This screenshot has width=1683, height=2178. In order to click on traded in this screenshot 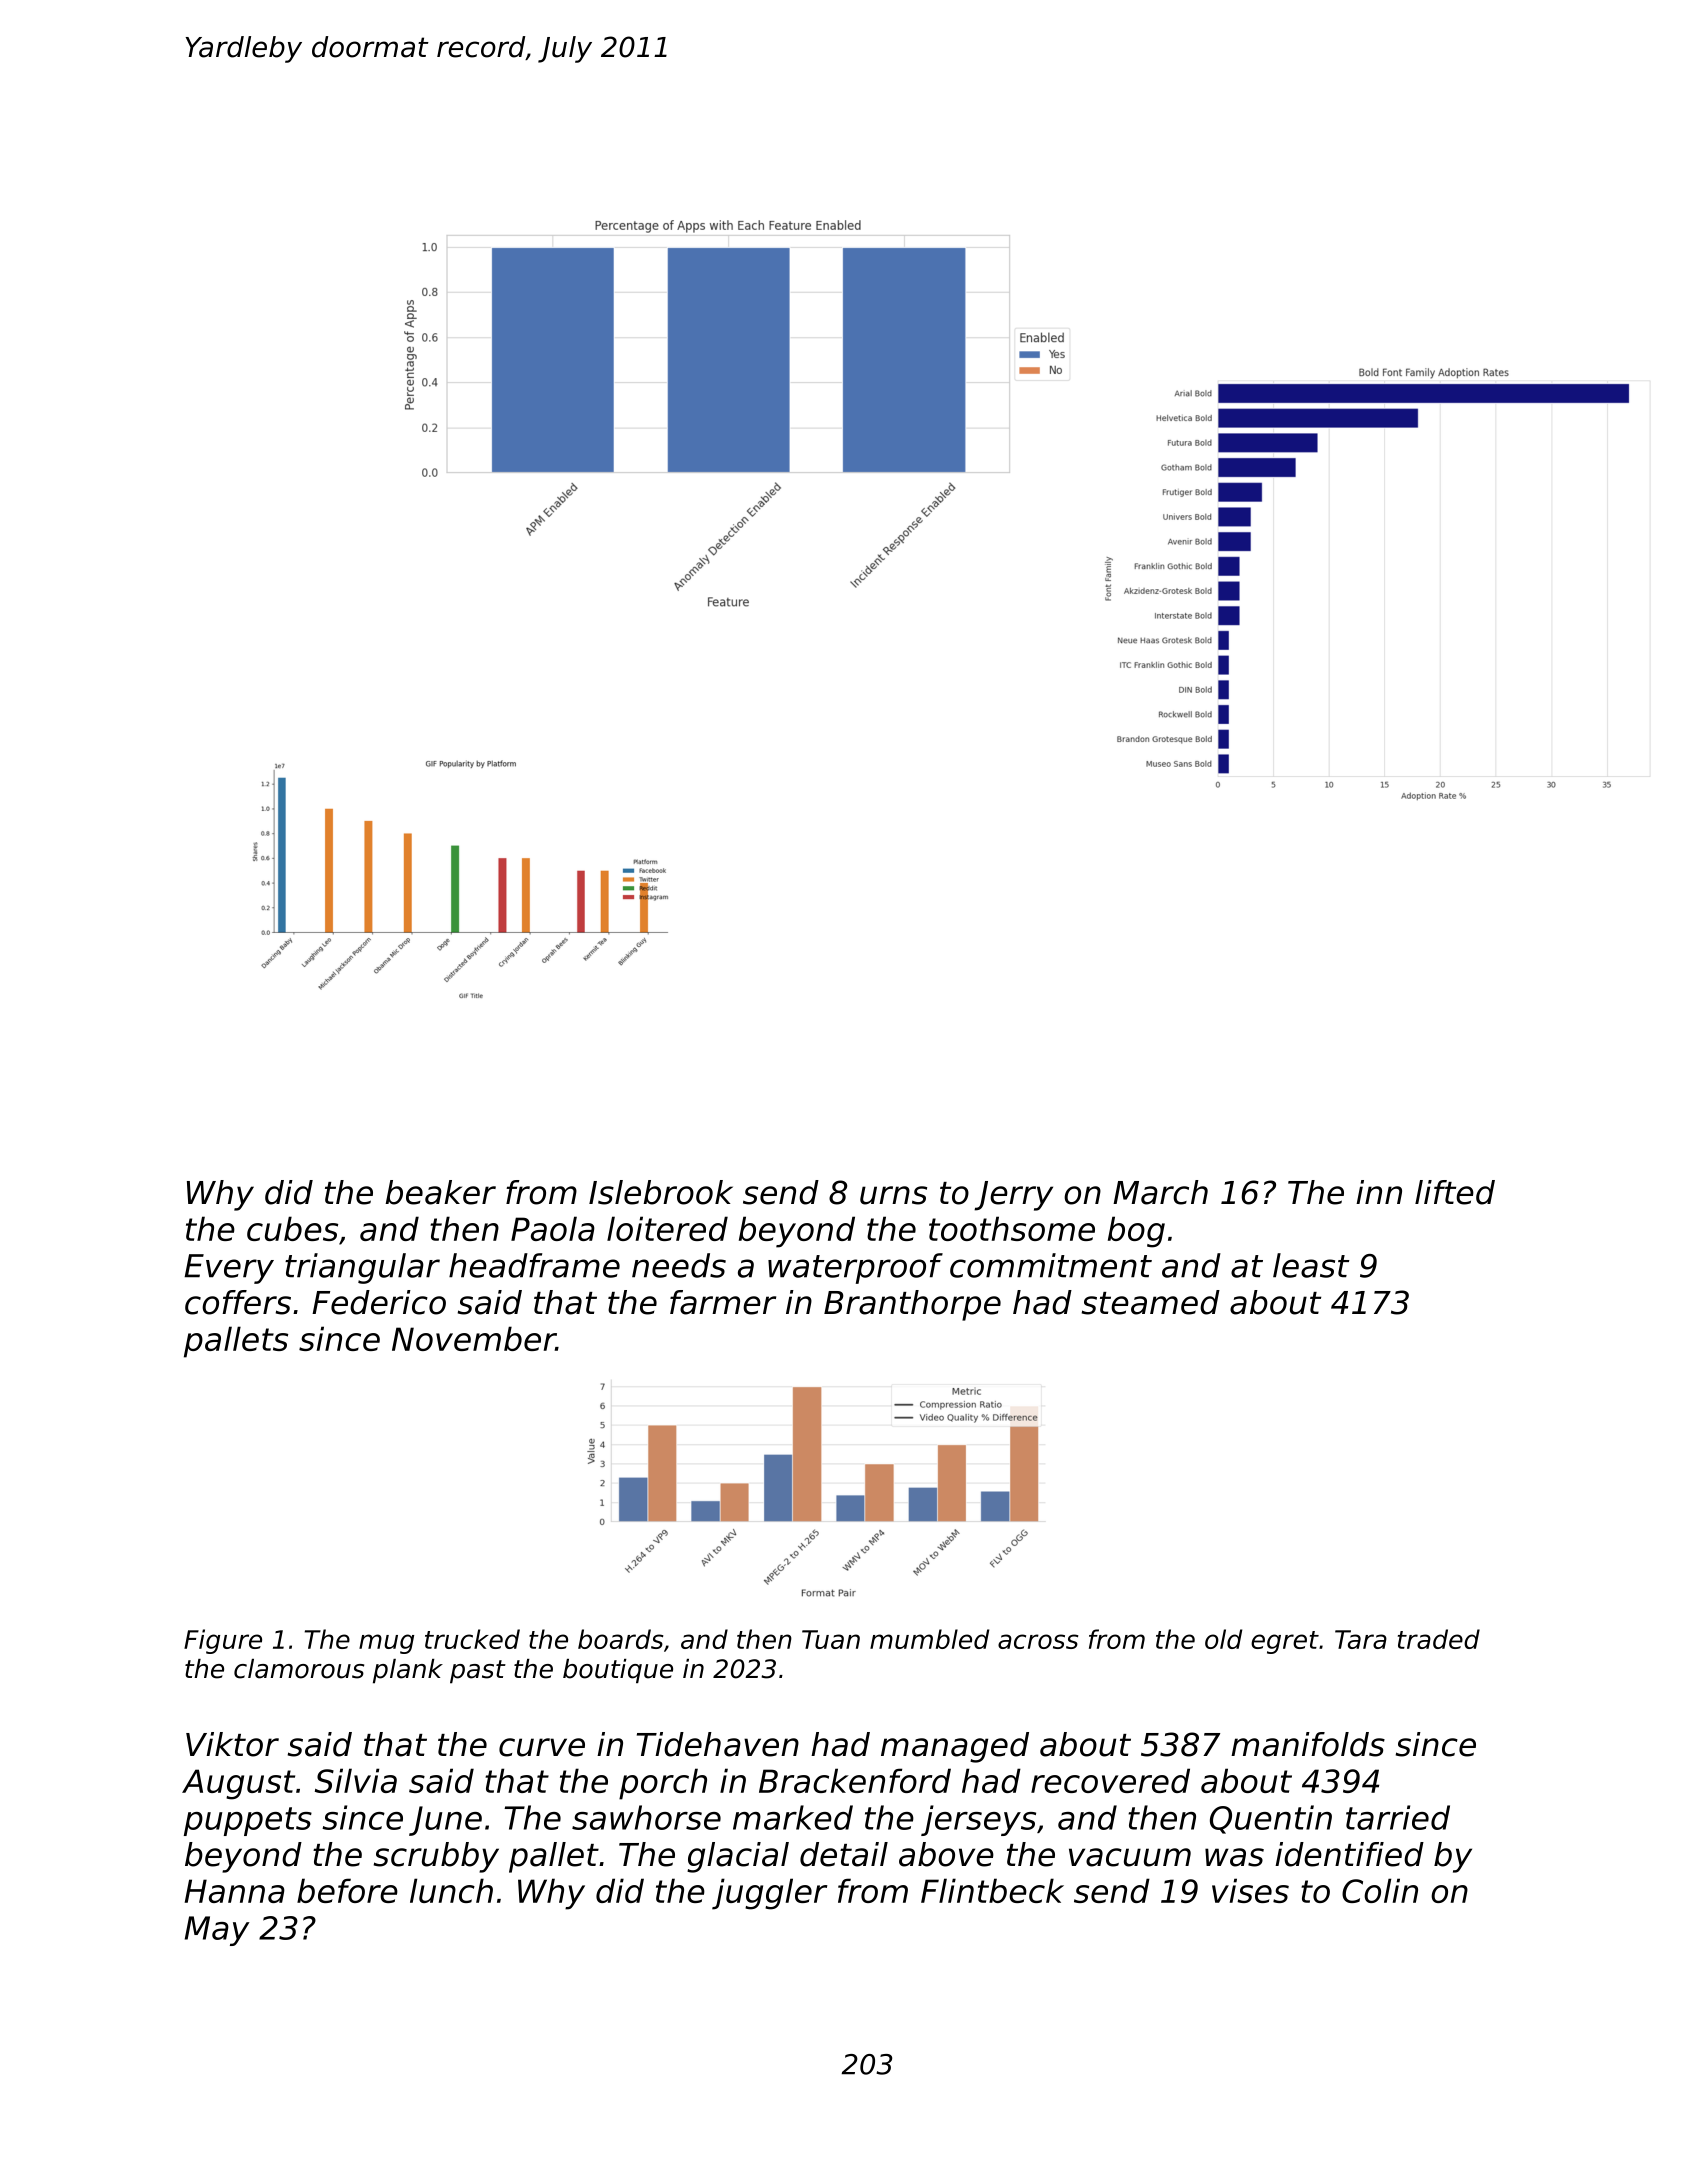, I will do `click(1439, 1639)`.
